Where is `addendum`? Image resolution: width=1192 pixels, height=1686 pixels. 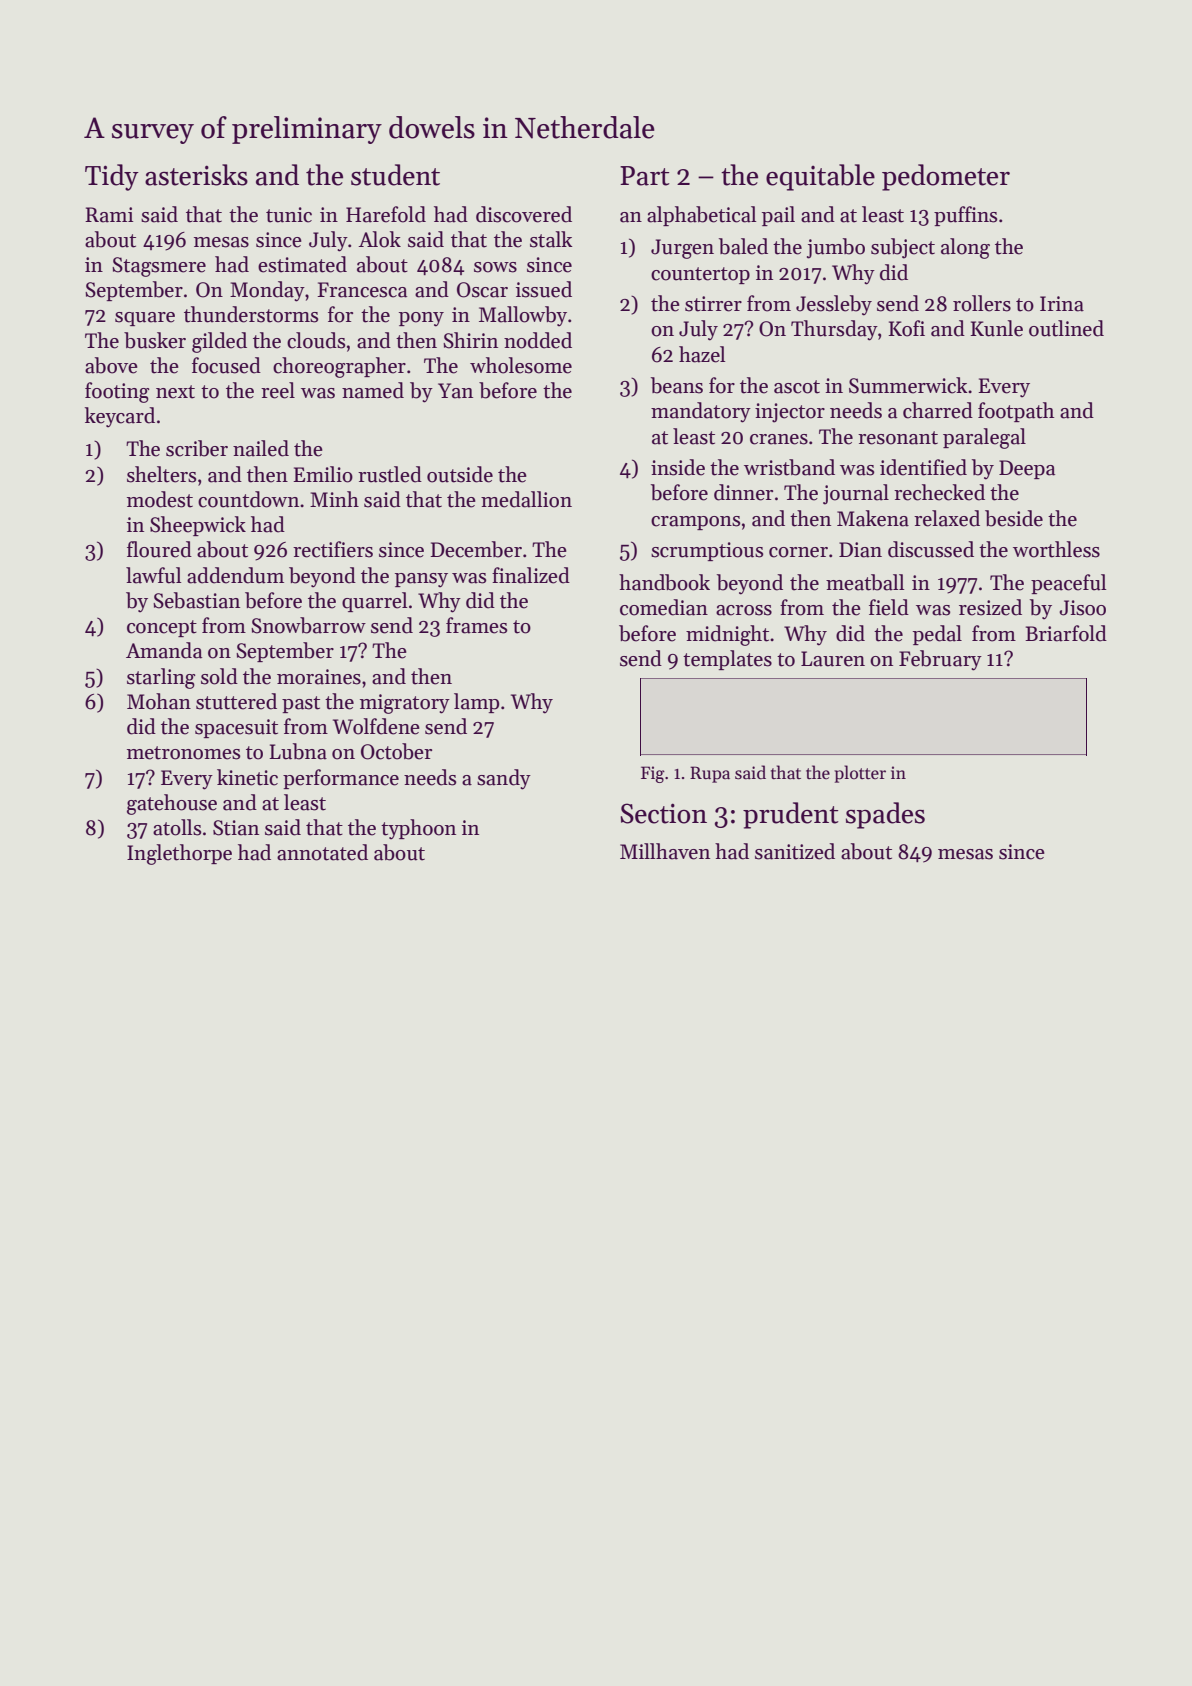
addendum is located at coordinates (235, 575).
